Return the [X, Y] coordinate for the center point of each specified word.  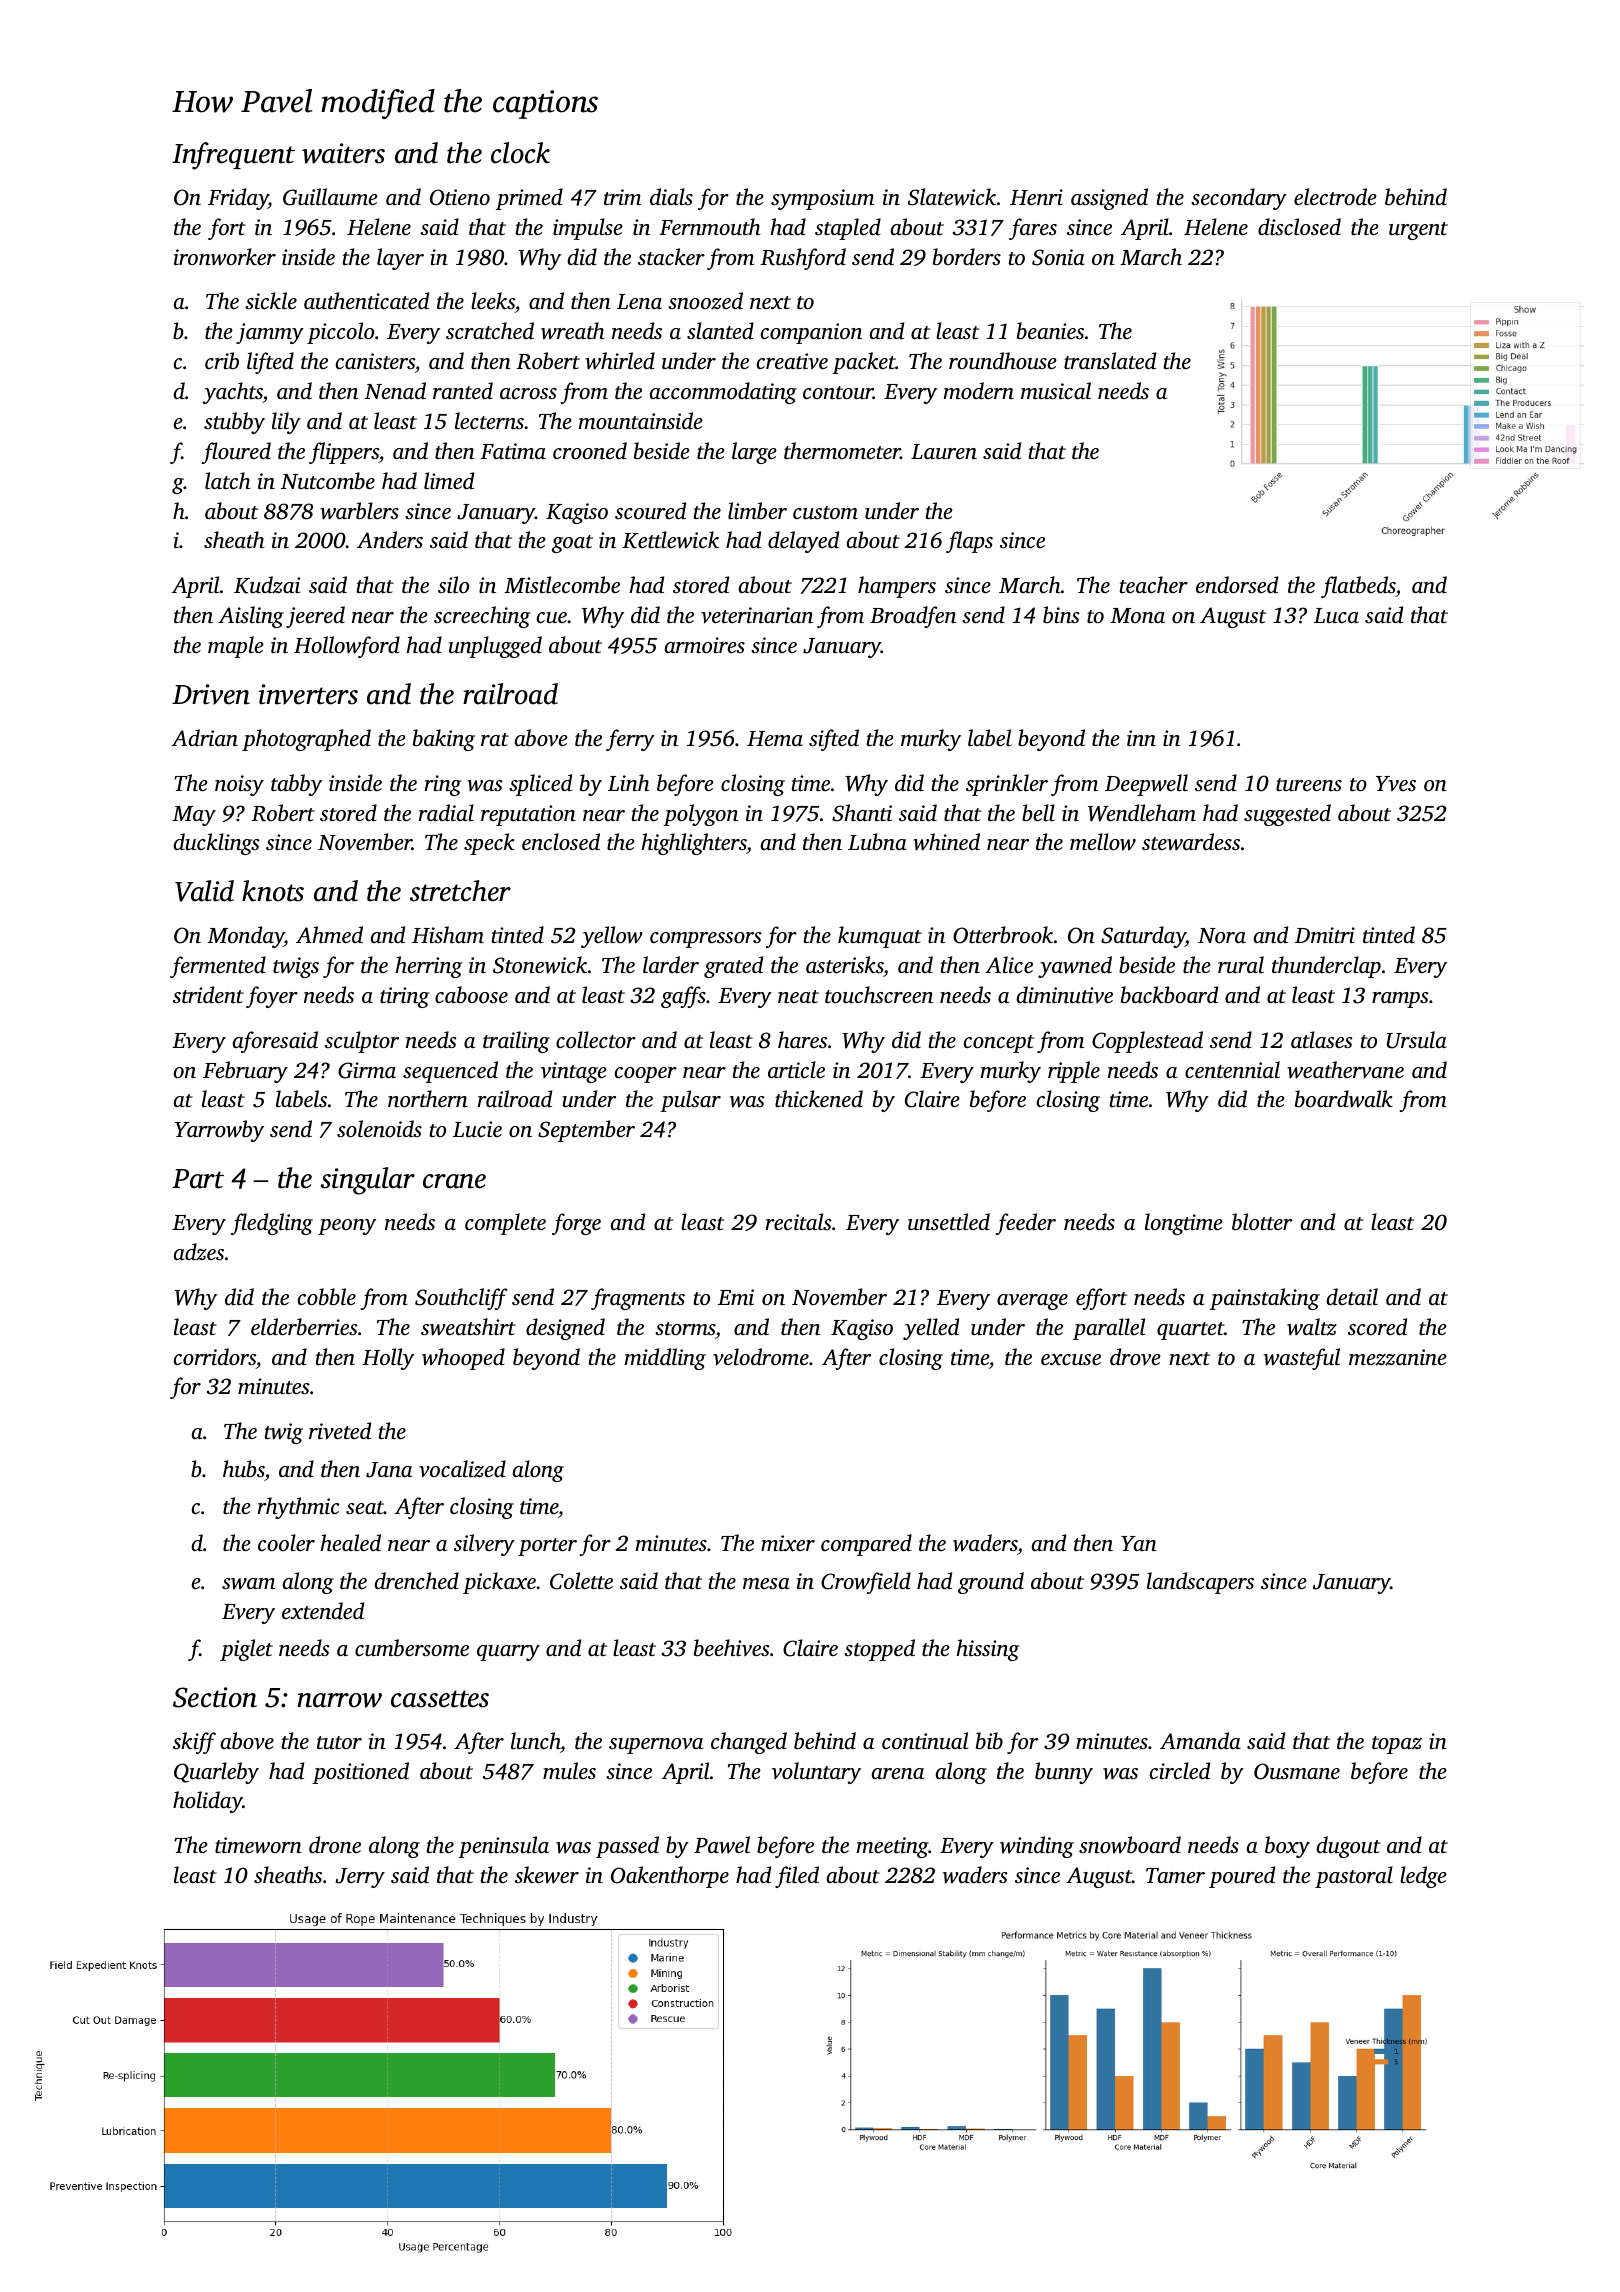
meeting [892, 1847]
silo [453, 584]
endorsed [1237, 584]
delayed [803, 542]
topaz [1397, 1745]
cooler [286, 1542]
